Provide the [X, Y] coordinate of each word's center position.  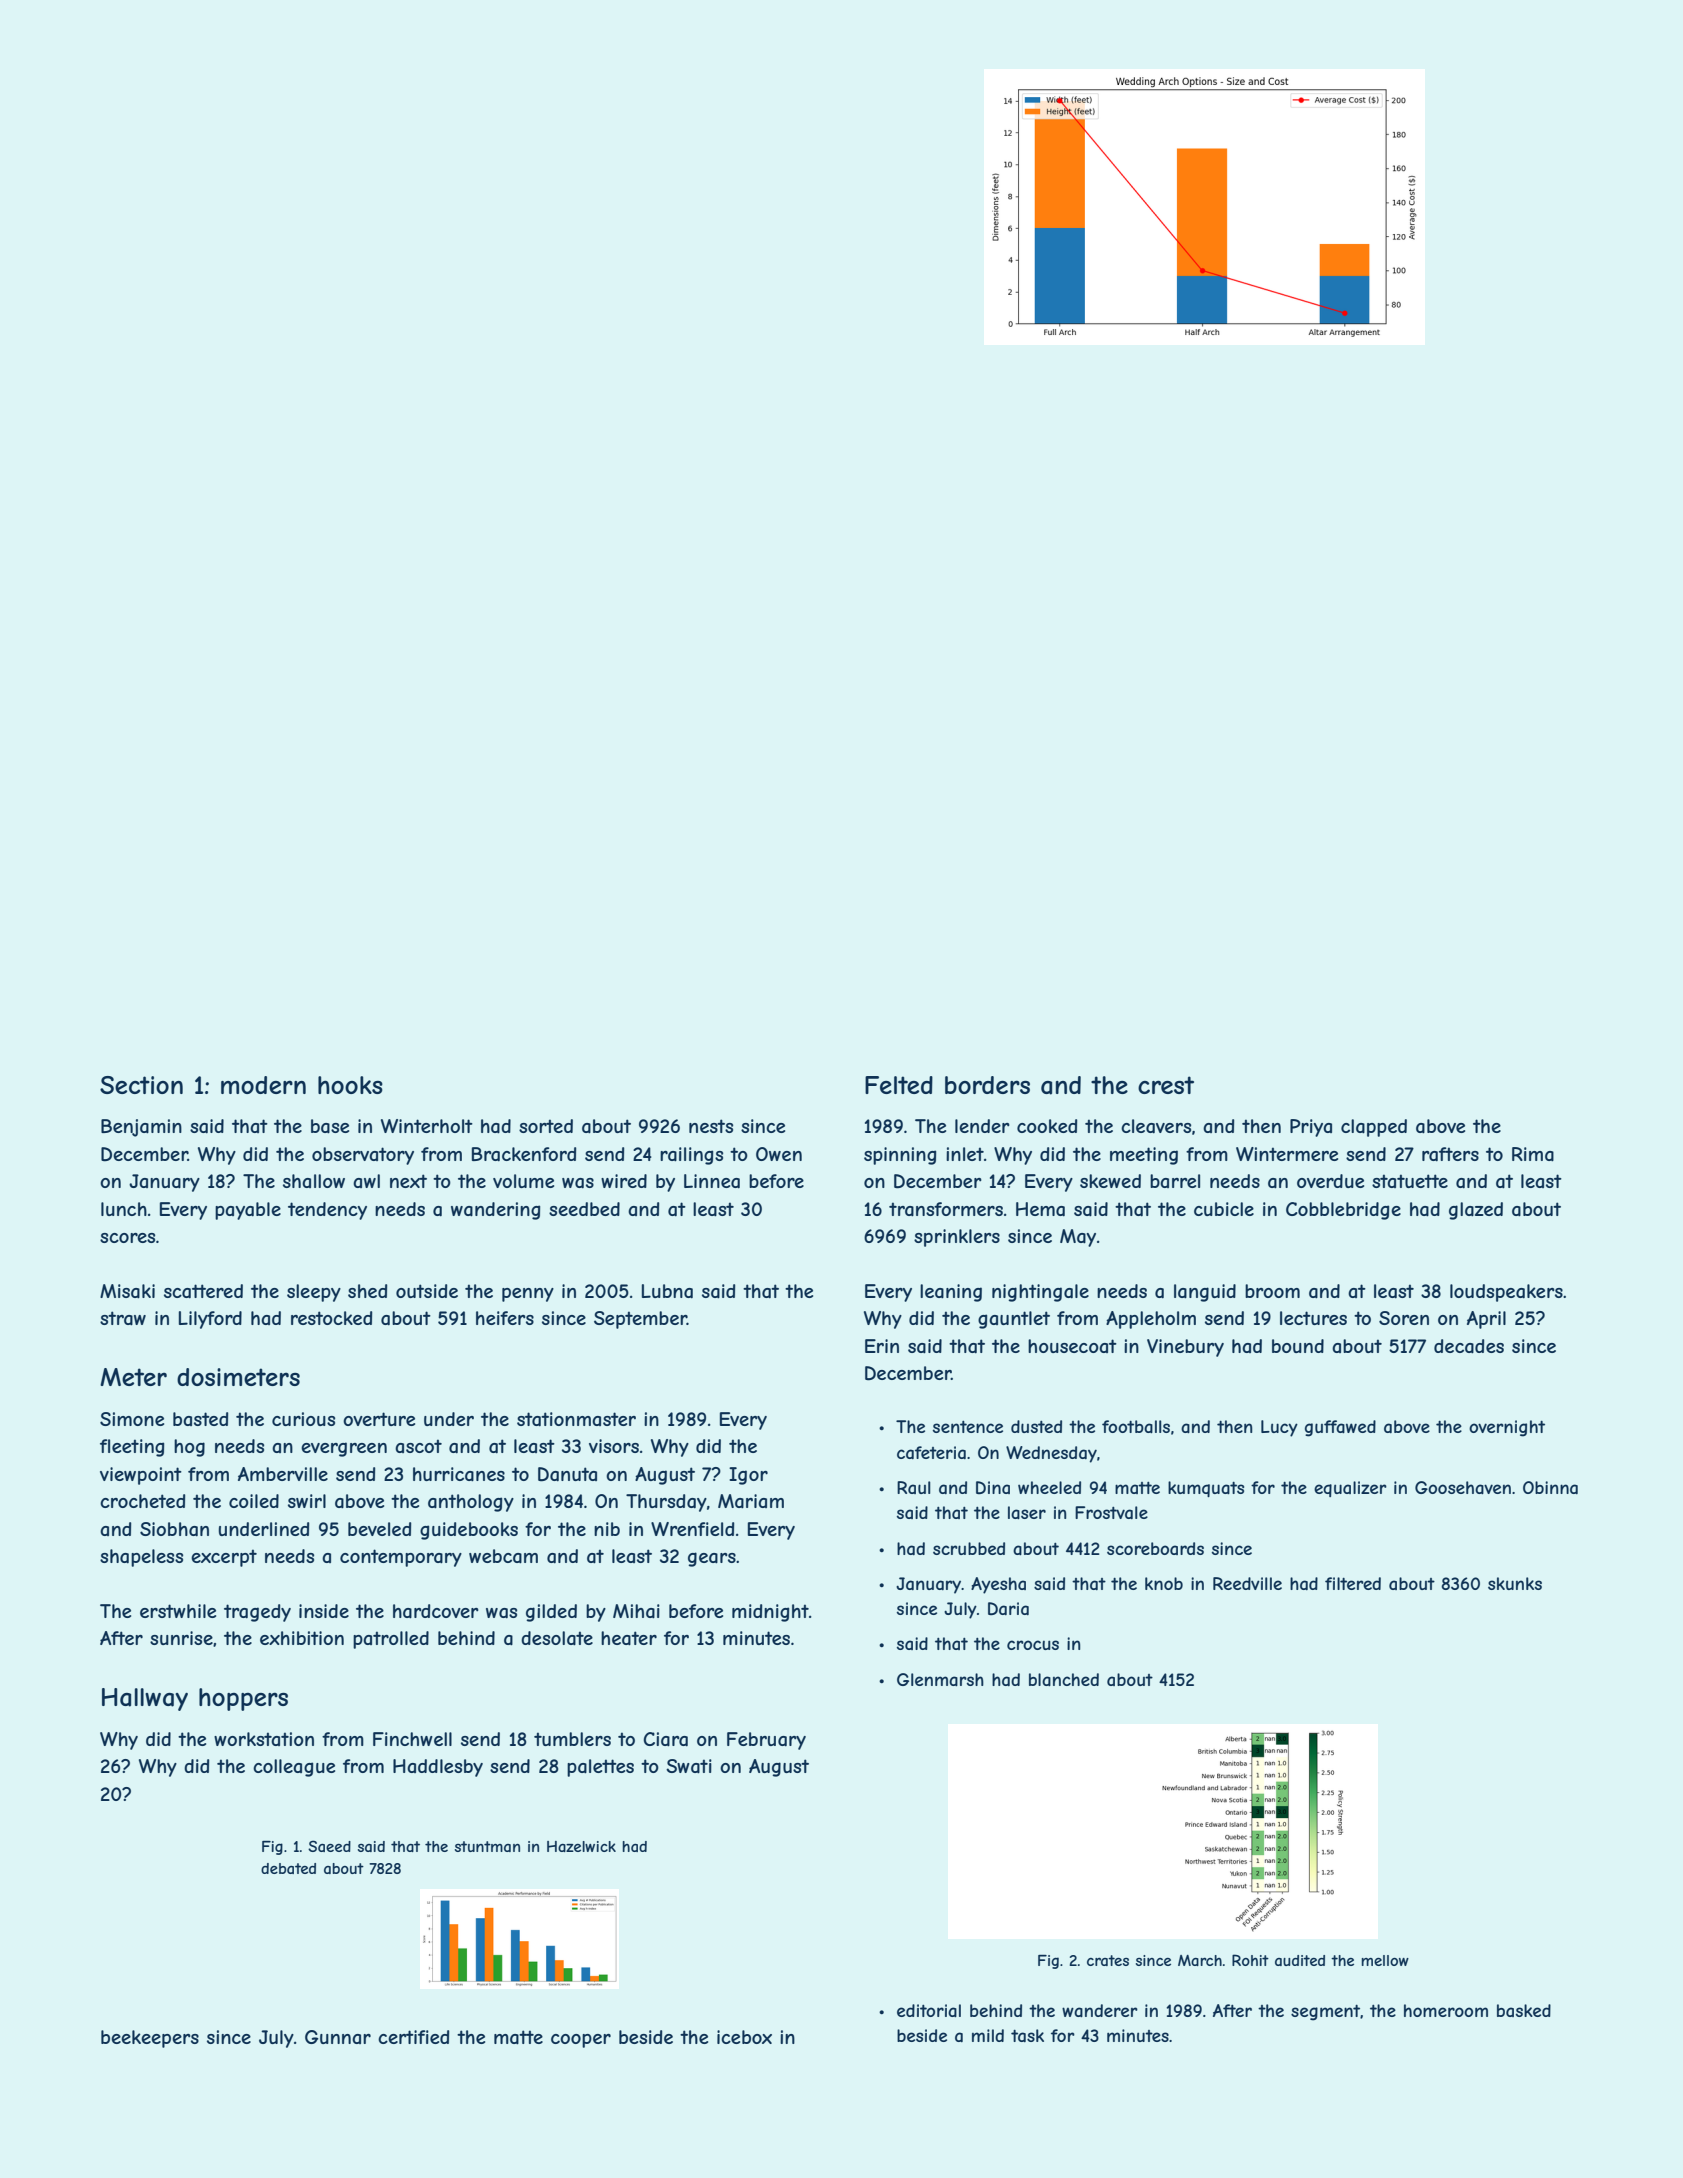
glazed [1476, 1211]
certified [413, 2037]
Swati [689, 1766]
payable [248, 1211]
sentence [968, 1427]
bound [1298, 1346]
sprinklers [957, 1238]
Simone [132, 1419]
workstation [264, 1739]
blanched [1064, 1679]
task [1027, 2035]
